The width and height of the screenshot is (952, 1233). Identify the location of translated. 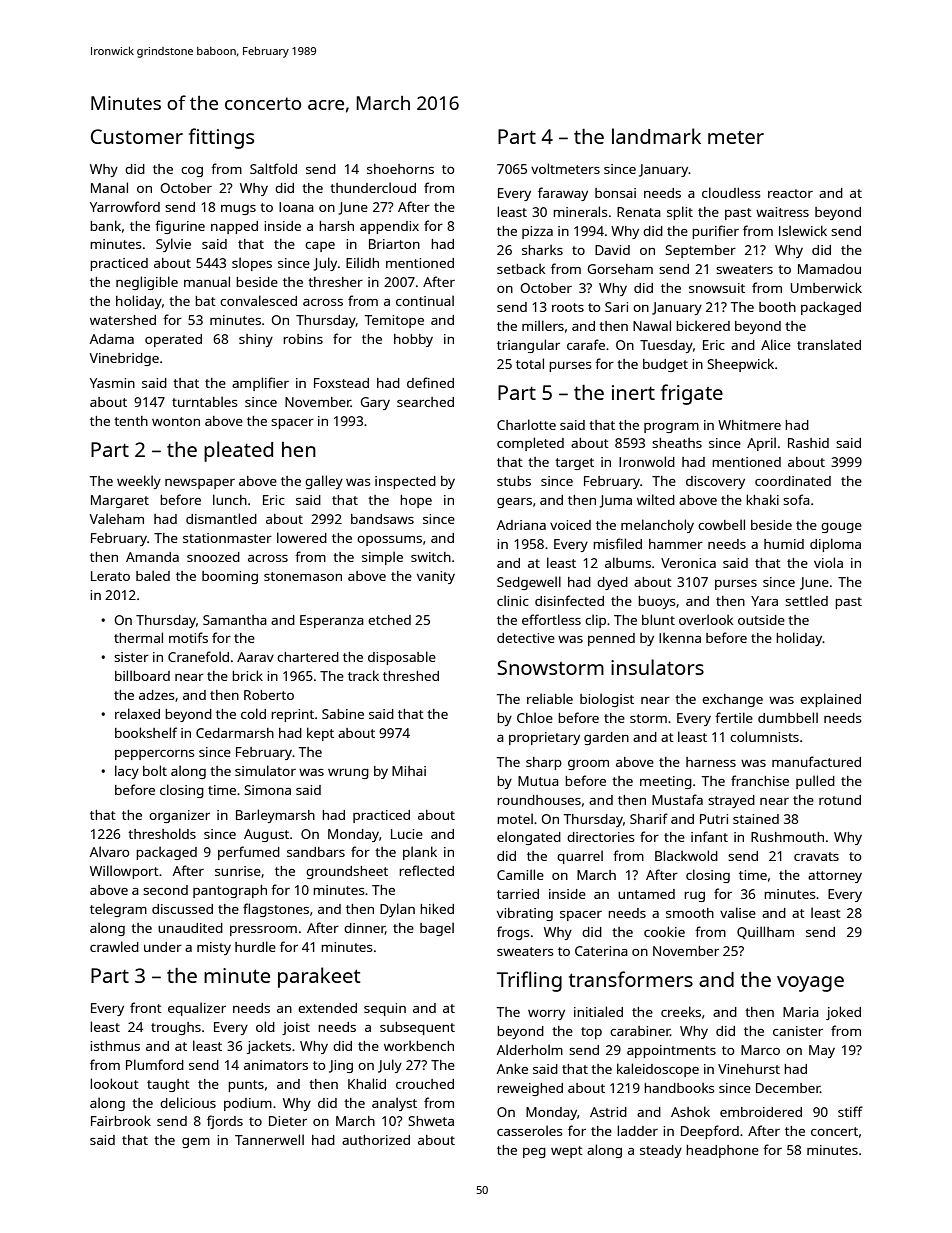
(829, 344).
